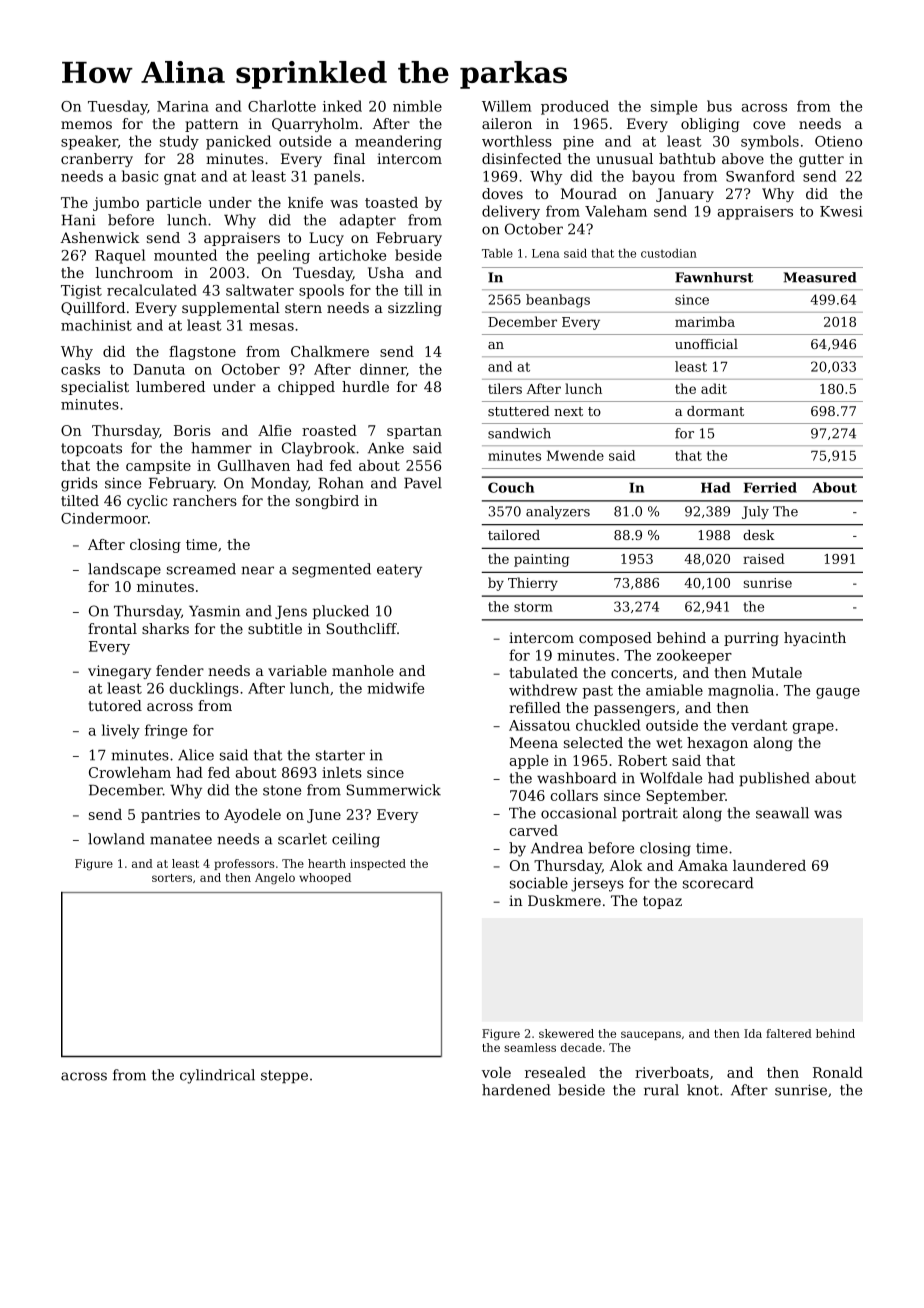 The height and width of the image is (1308, 924). Describe the element at coordinates (172, 878) in the image. I see `sorters` at that location.
